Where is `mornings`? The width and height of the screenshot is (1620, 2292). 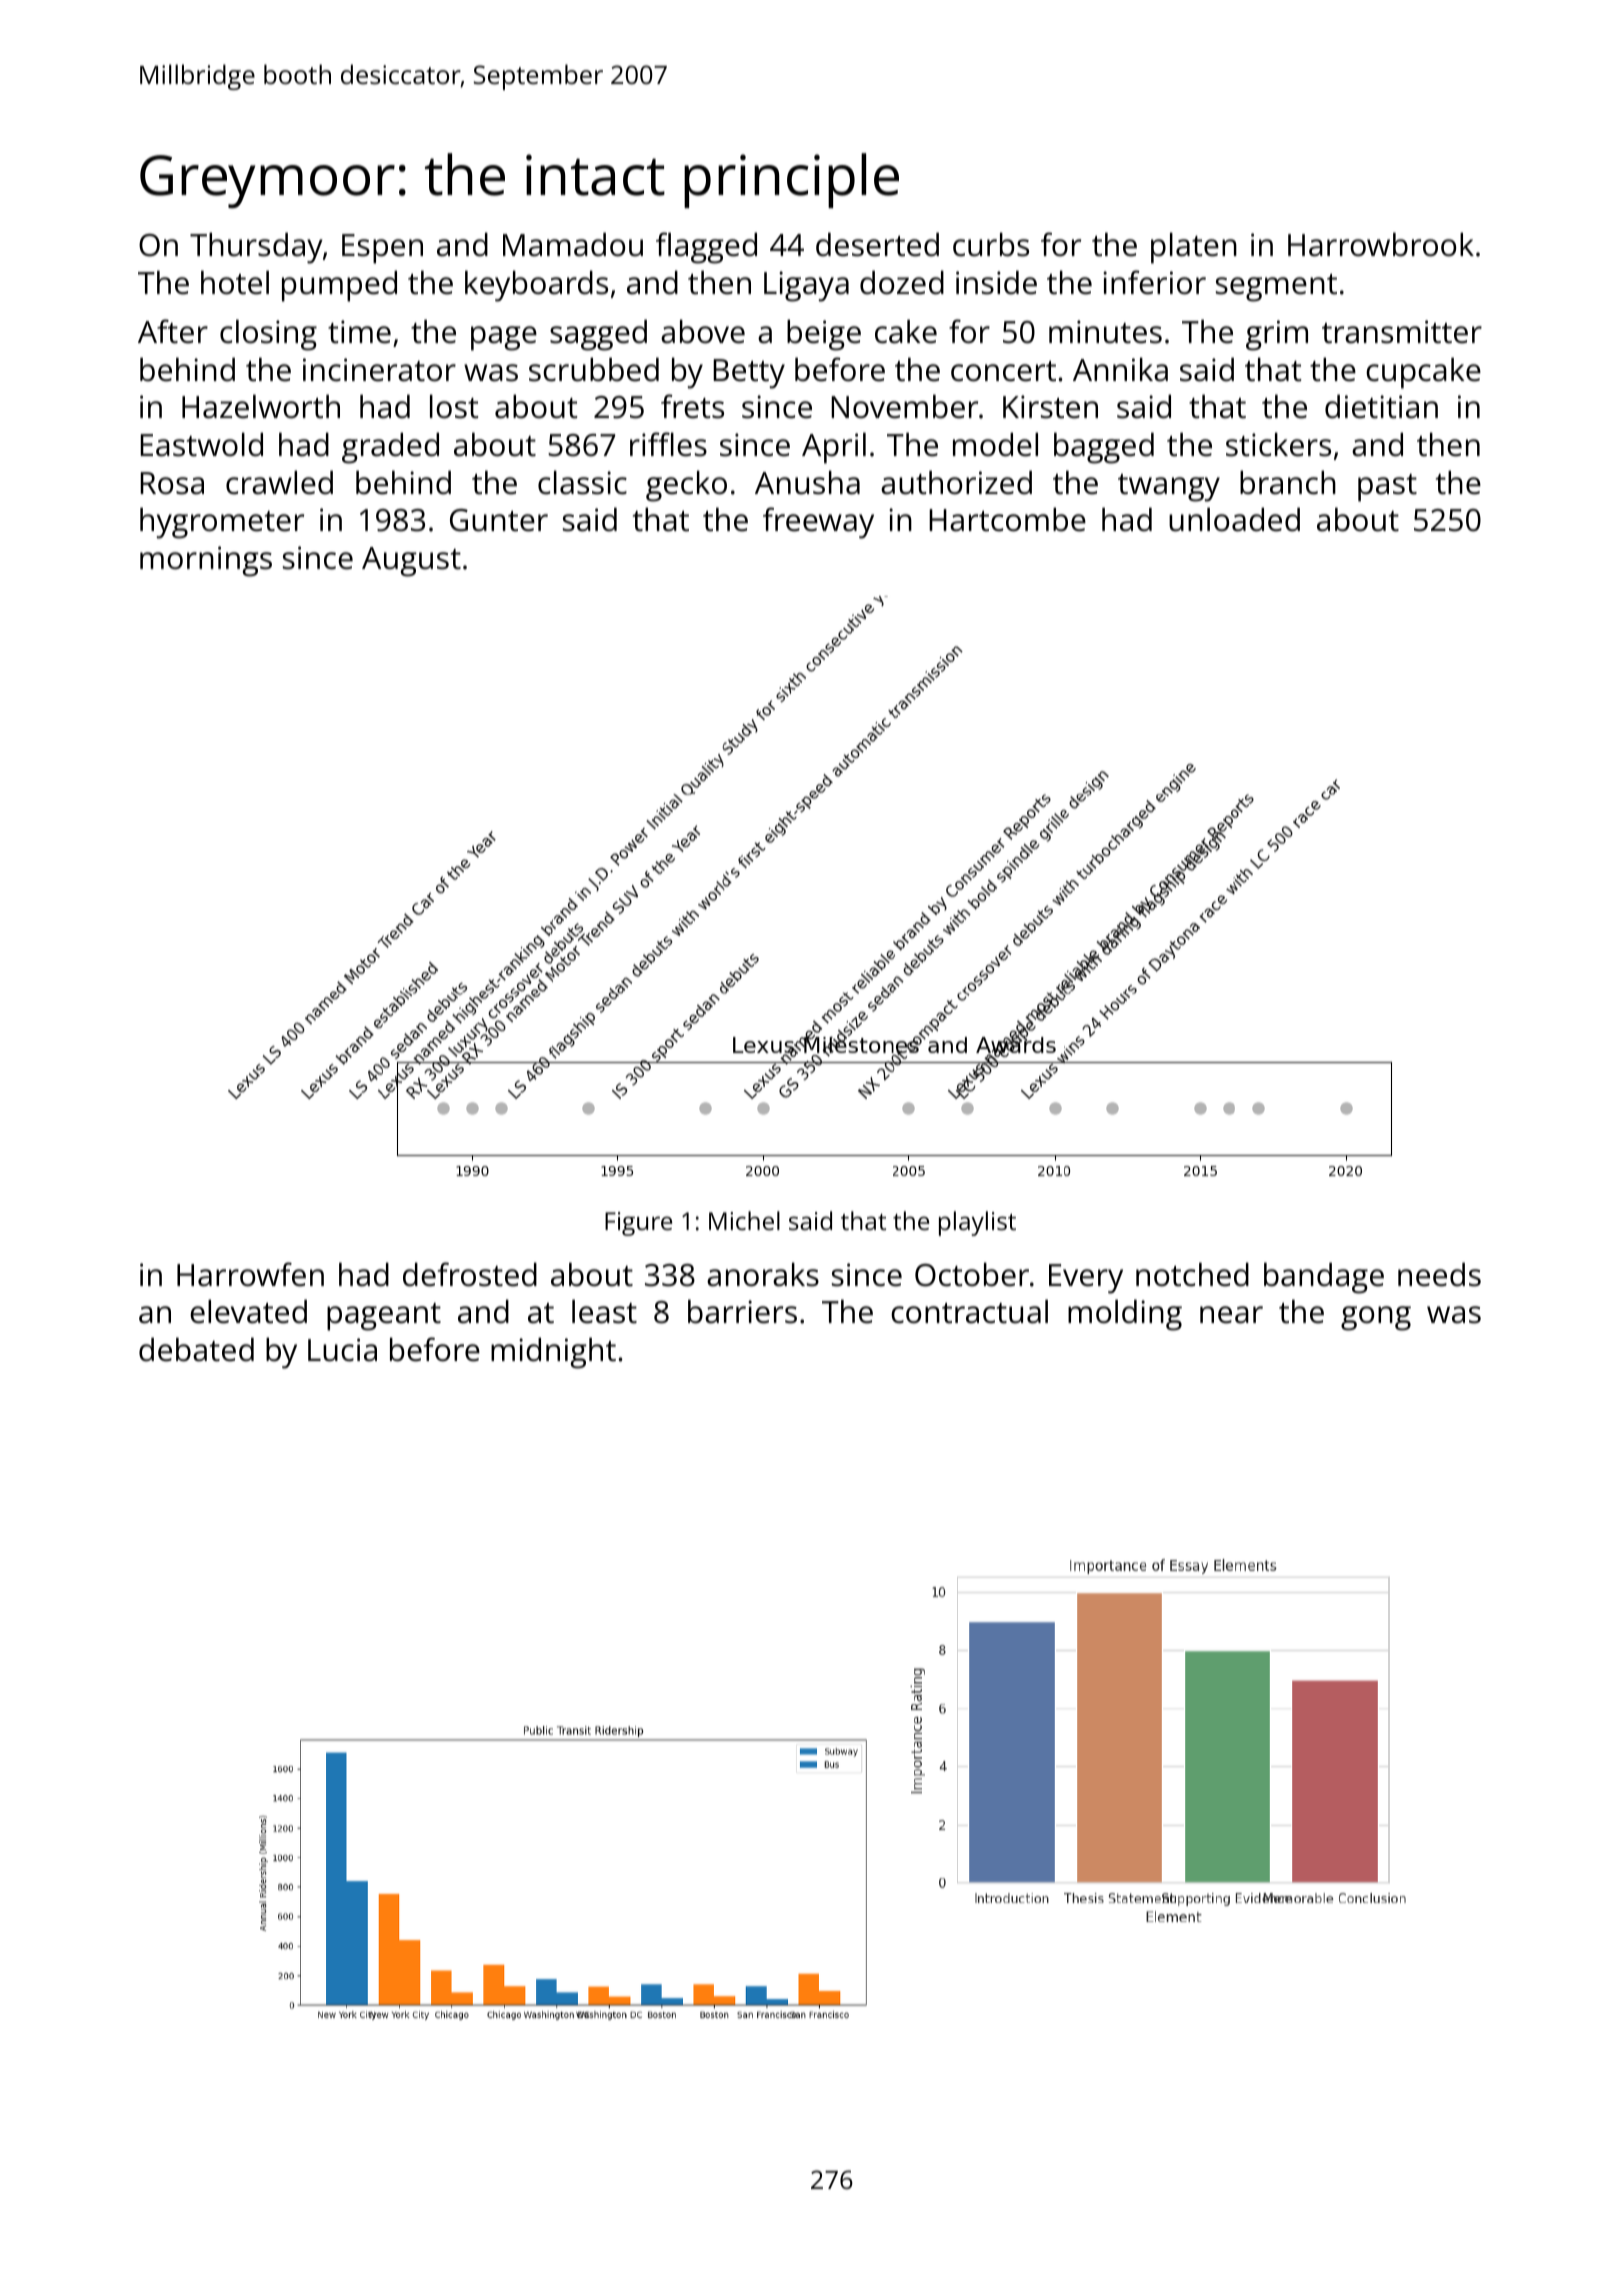 mornings is located at coordinates (206, 561).
